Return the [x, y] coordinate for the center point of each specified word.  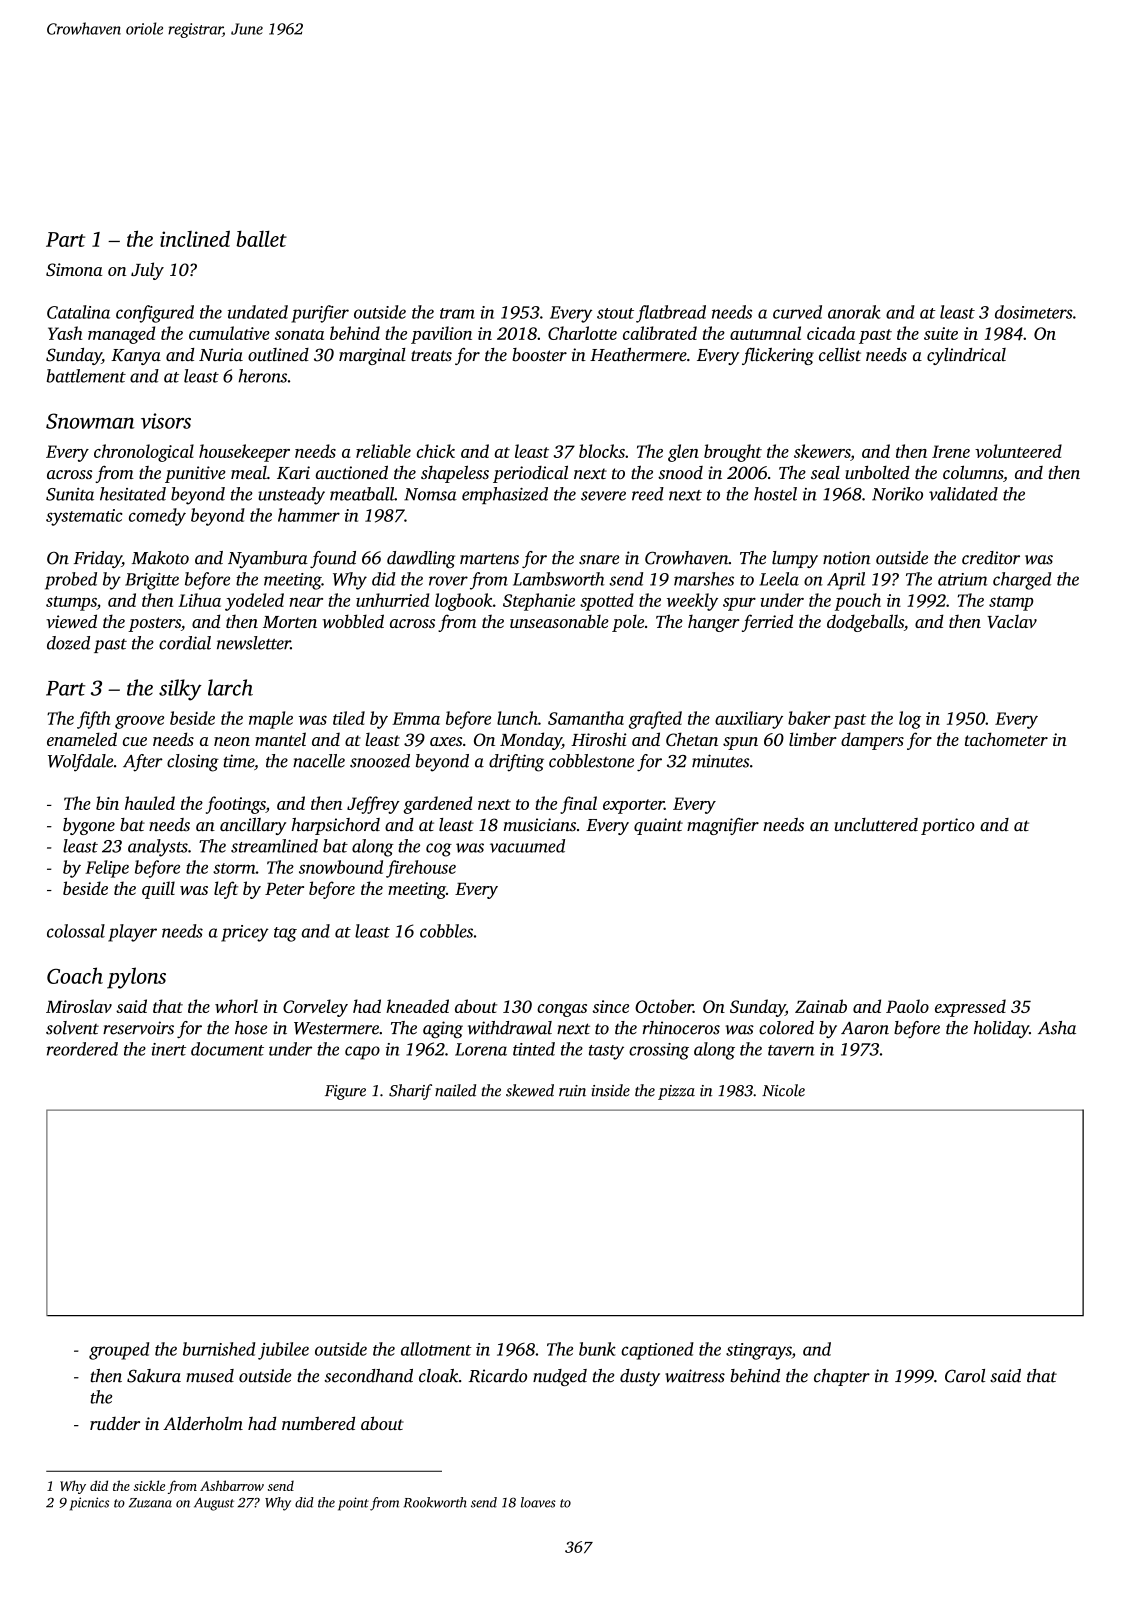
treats [431, 355]
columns [973, 472]
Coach [75, 975]
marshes [704, 579]
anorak [854, 312]
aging [443, 1029]
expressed [970, 1008]
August [214, 1504]
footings [236, 805]
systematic [84, 517]
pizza [676, 1092]
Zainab [821, 1006]
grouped [119, 1351]
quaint [658, 826]
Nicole [783, 1090]
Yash [65, 333]
